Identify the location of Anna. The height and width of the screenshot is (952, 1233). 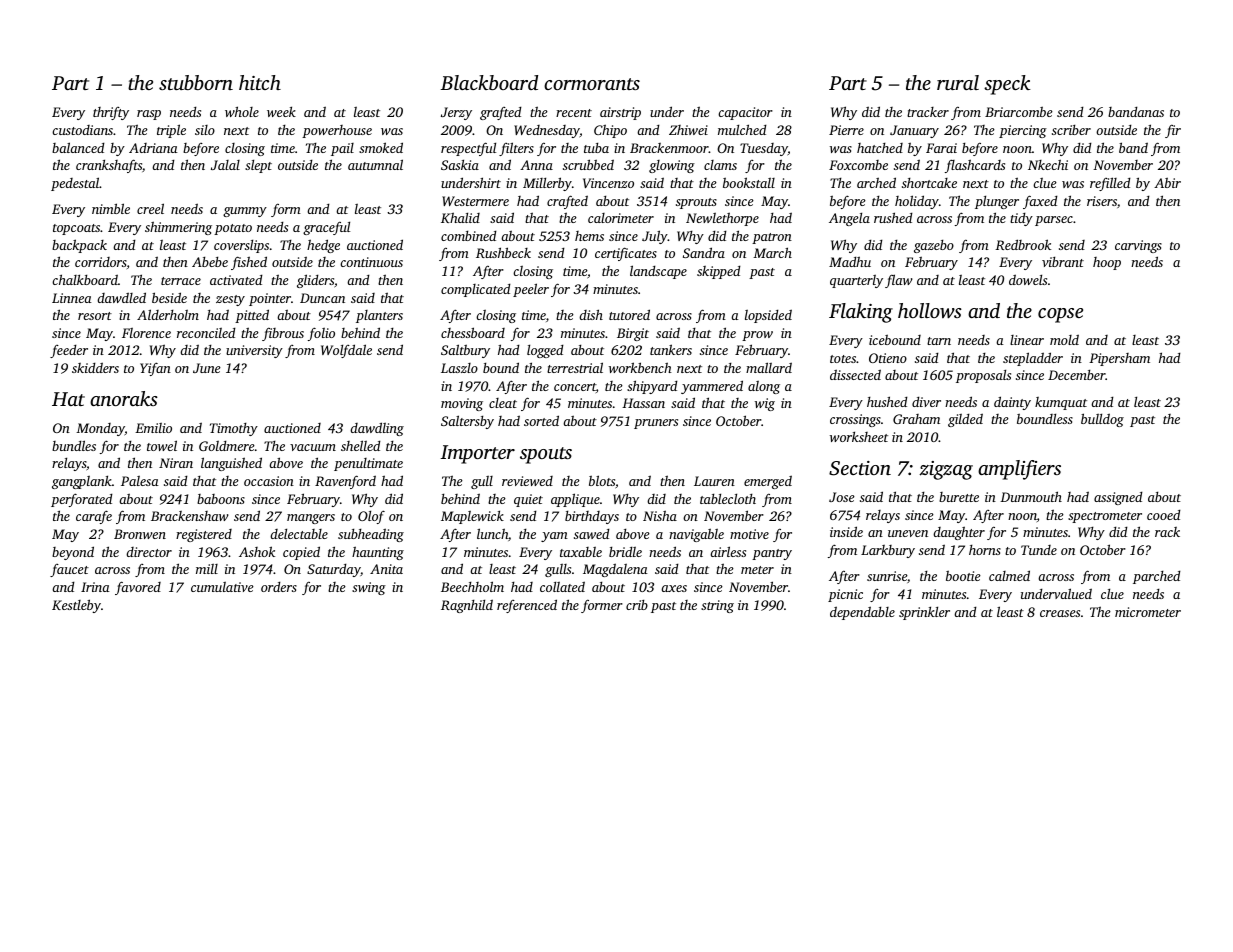
(536, 165).
